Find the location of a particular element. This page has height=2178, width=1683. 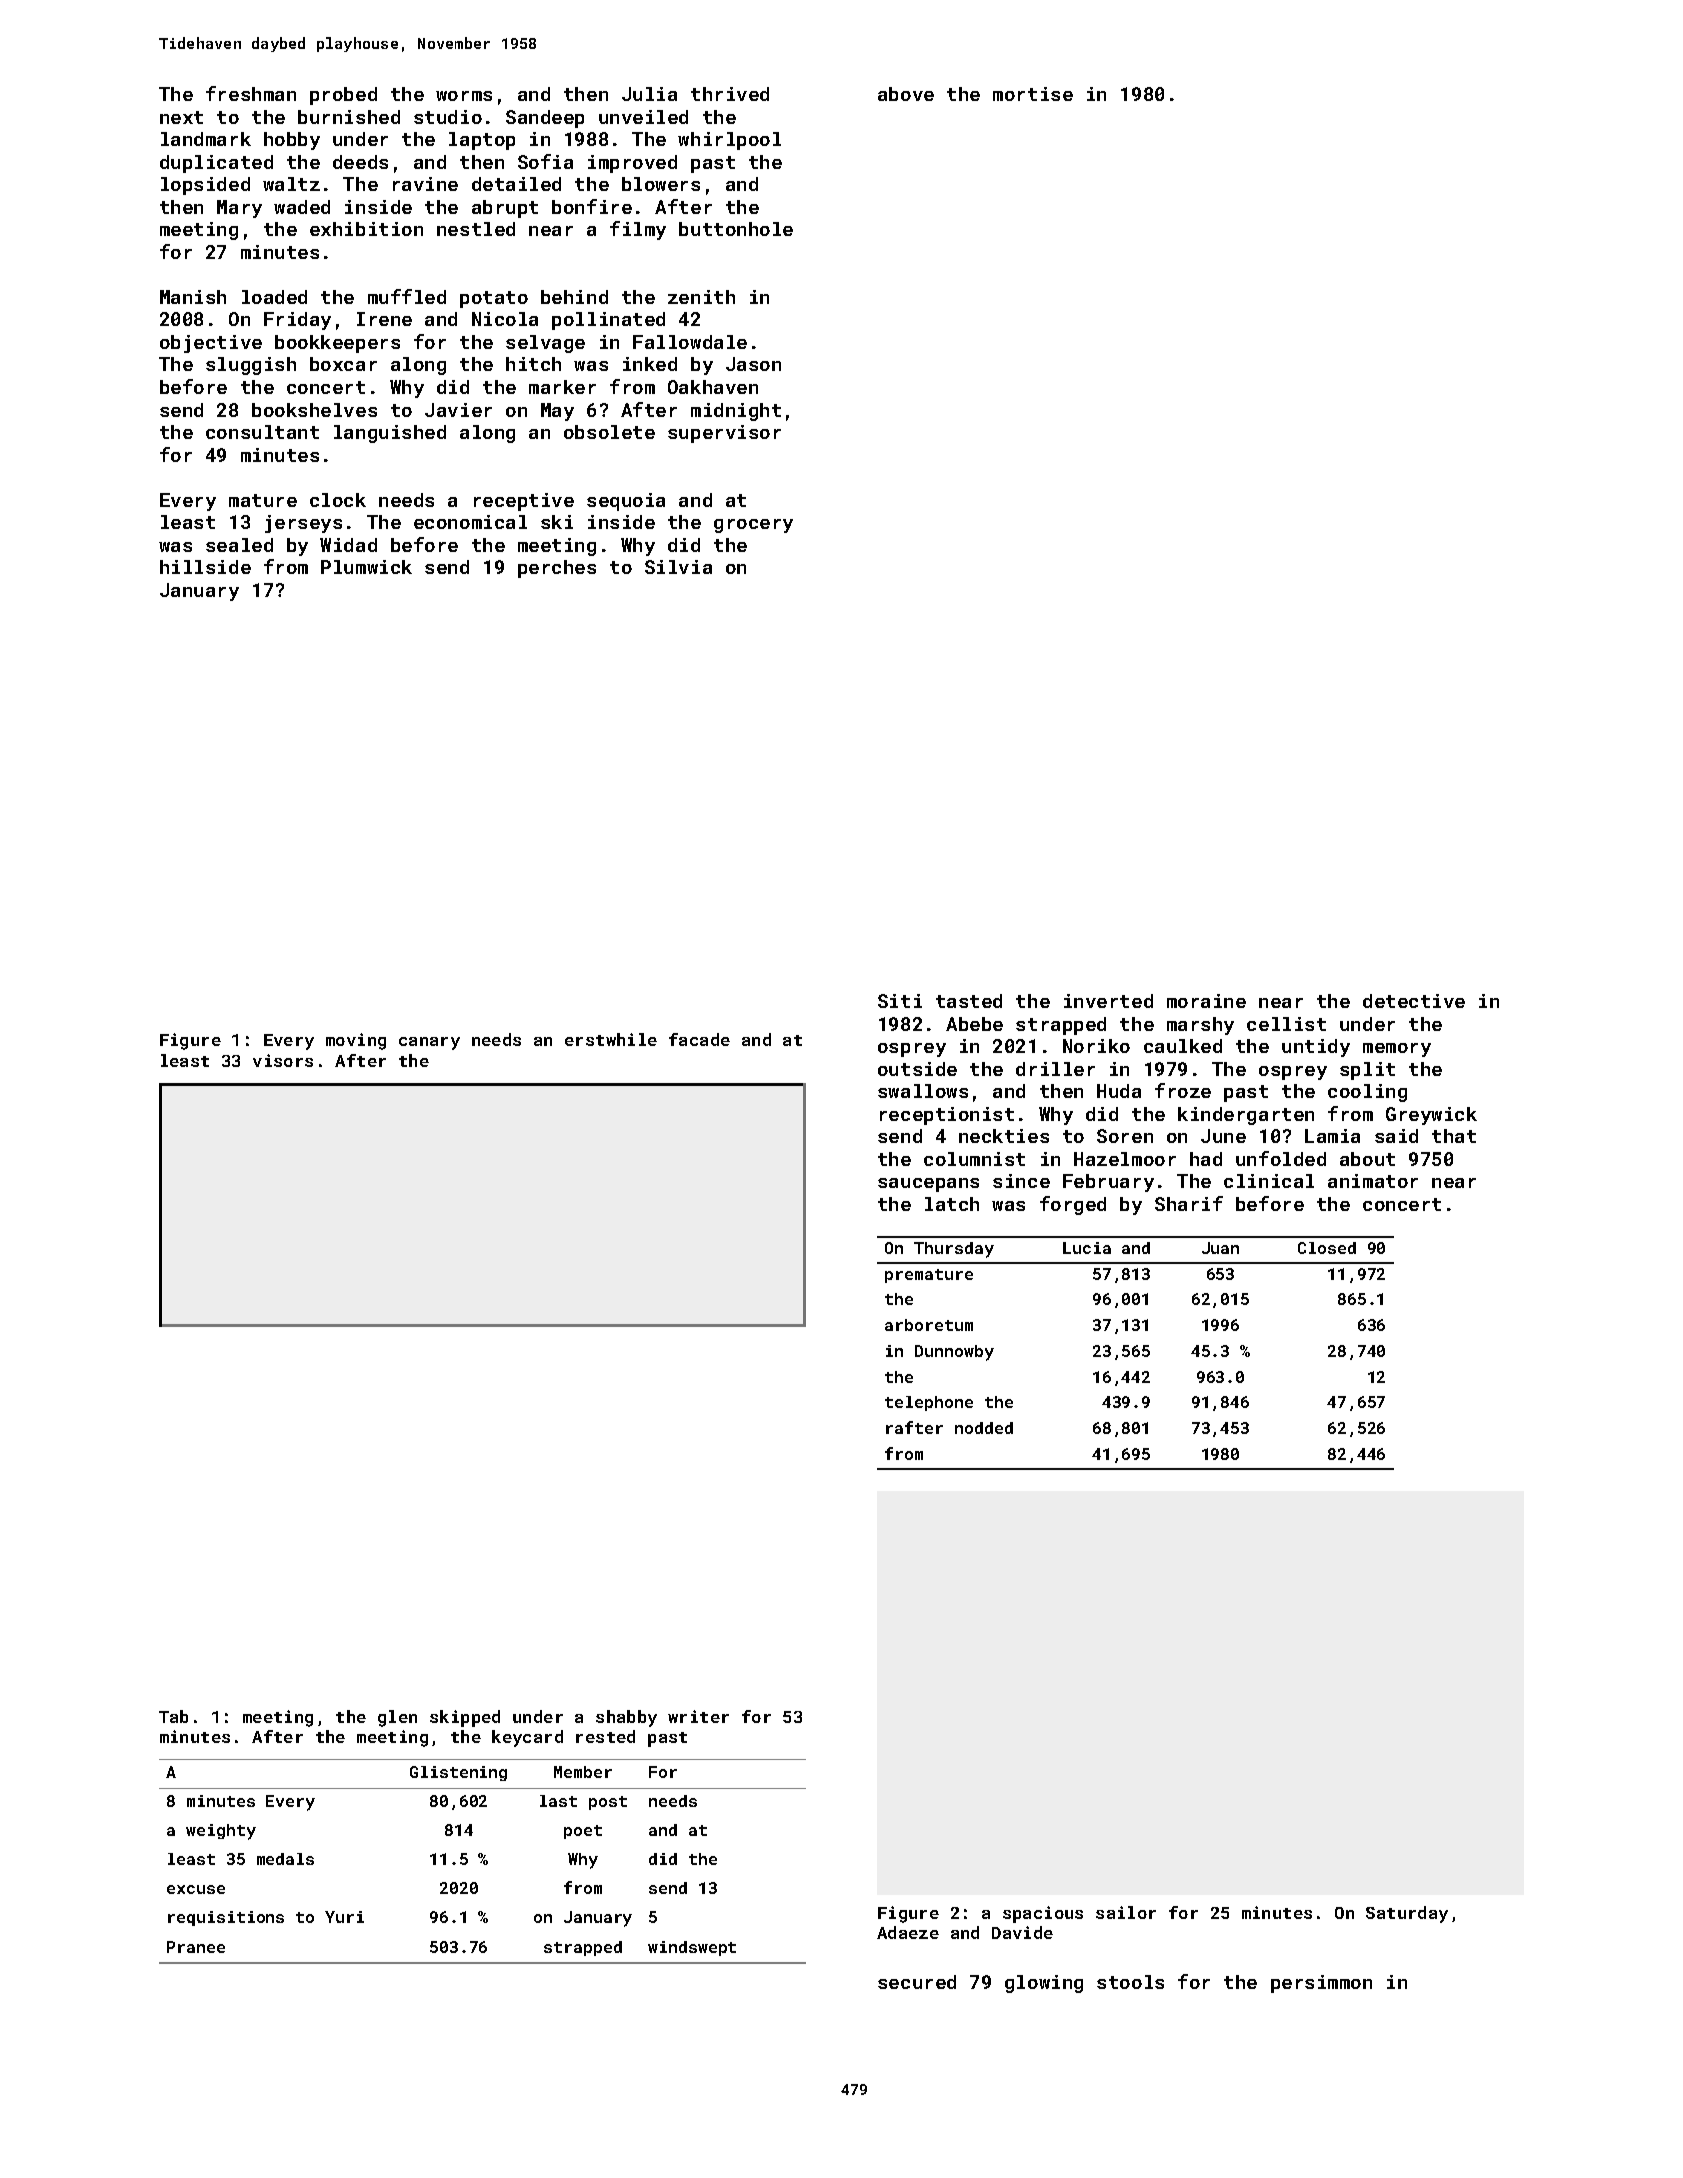

hillside is located at coordinates (205, 567).
